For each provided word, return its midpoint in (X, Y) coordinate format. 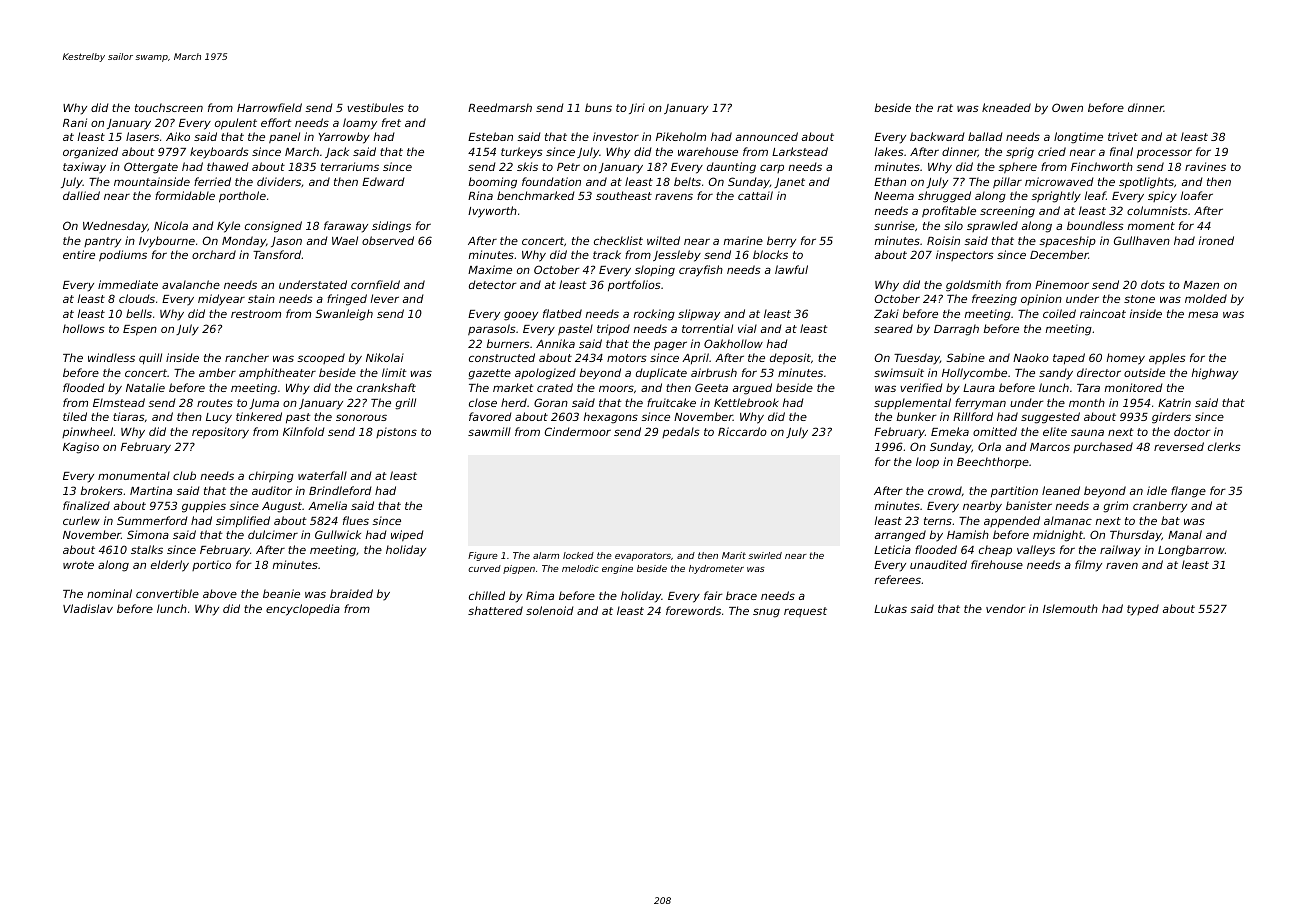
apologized (545, 374)
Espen (140, 330)
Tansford (277, 254)
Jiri (637, 108)
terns (938, 521)
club (184, 475)
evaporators (643, 556)
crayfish (701, 271)
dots (1153, 284)
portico (211, 565)
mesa (1203, 314)
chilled (487, 595)
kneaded (1006, 107)
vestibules (375, 107)
